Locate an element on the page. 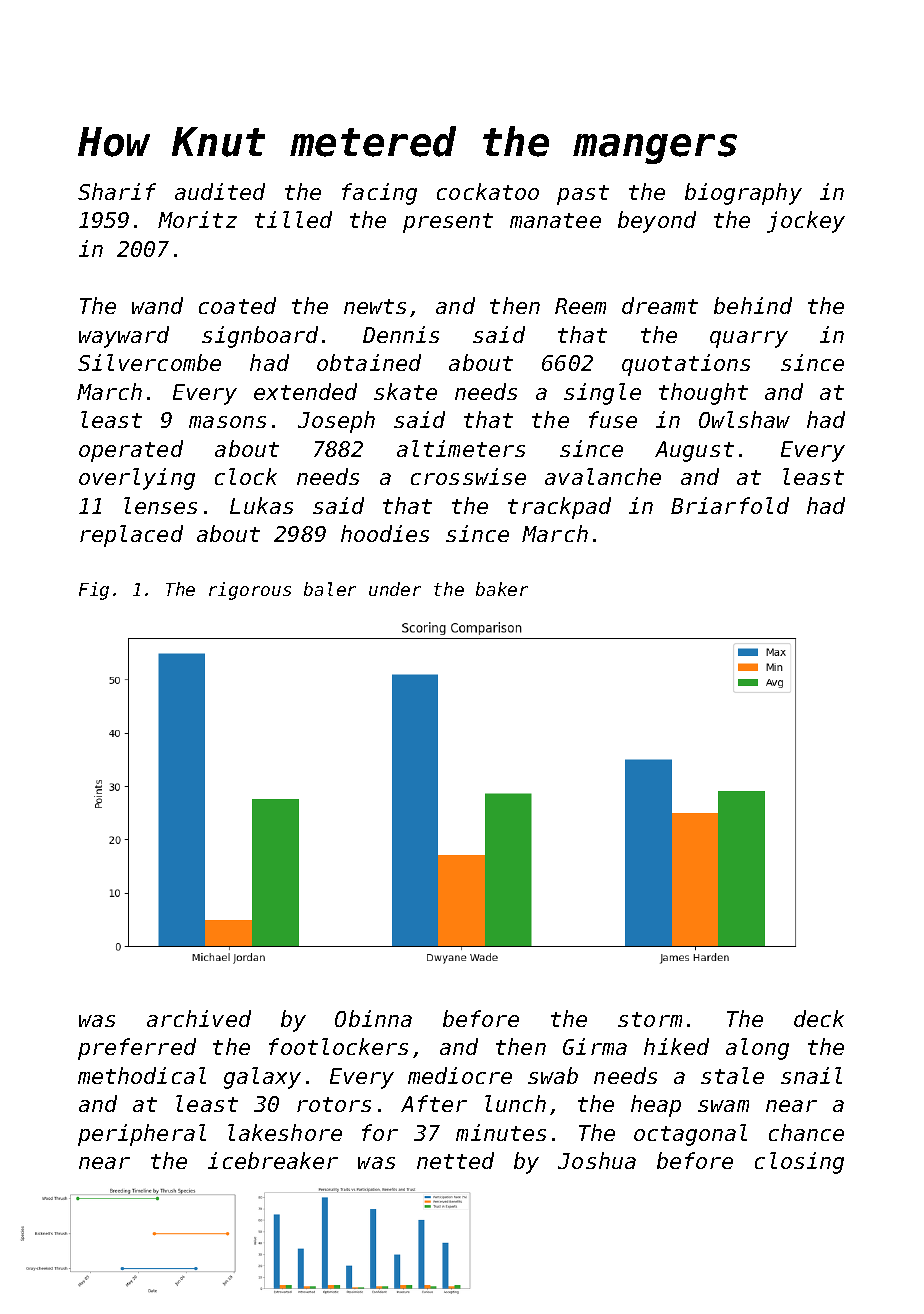 This document has width=924, height=1314. biography is located at coordinates (743, 194).
